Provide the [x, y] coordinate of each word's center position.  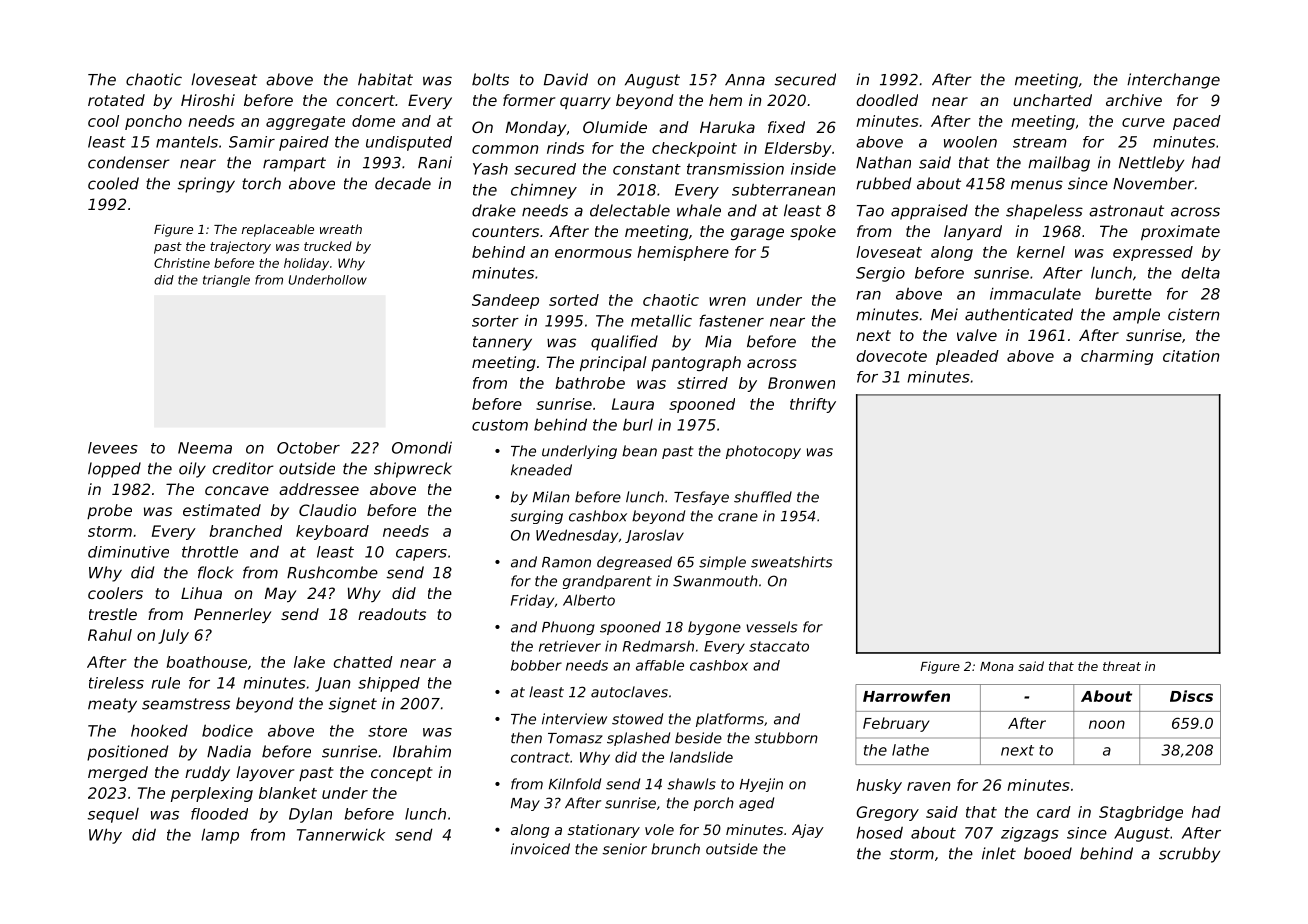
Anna [745, 80]
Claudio [327, 510]
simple [722, 563]
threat [1122, 666]
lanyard [973, 232]
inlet [999, 853]
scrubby [1189, 855]
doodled [887, 100]
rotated [116, 100]
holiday [306, 264]
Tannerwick [341, 834]
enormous [593, 253]
